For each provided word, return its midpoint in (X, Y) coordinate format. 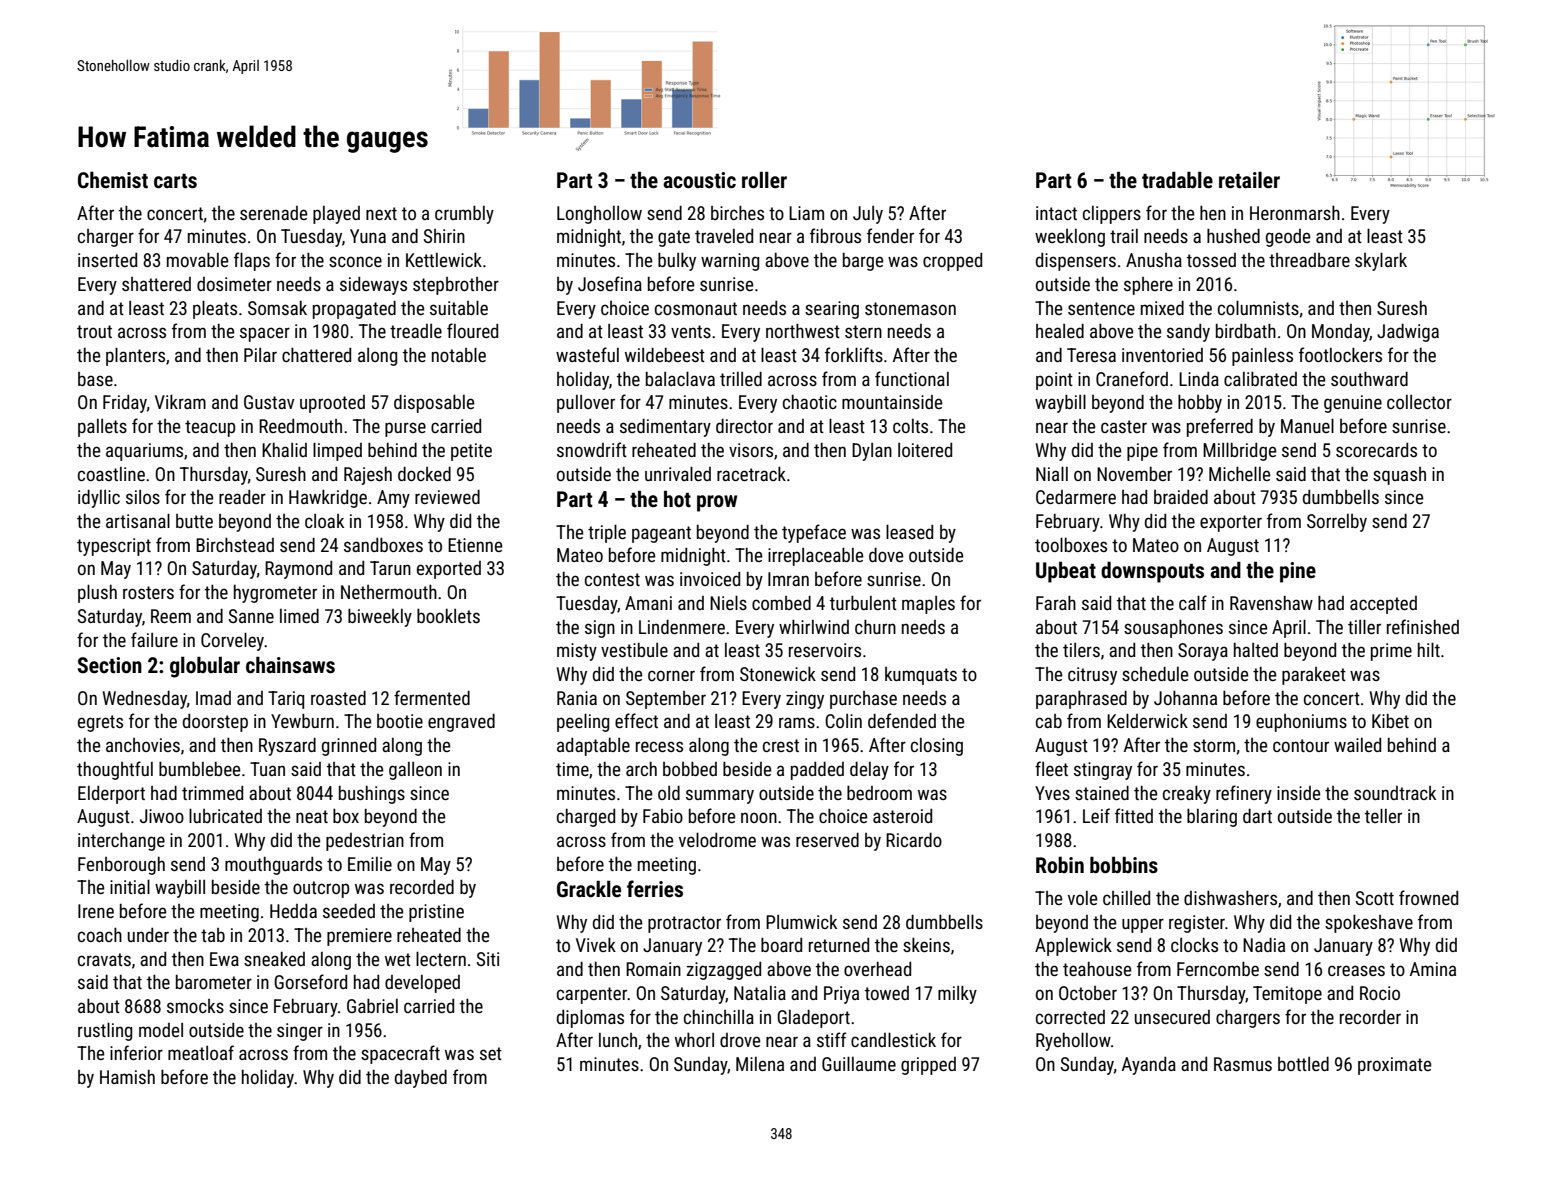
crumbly (464, 214)
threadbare (1309, 260)
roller (764, 180)
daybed (421, 1078)
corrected (1070, 1017)
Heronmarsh (1295, 212)
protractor (684, 924)
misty (577, 652)
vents (691, 331)
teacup (210, 428)
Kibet (1390, 721)
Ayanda (1149, 1066)
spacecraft (400, 1054)
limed (299, 616)
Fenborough (121, 866)
